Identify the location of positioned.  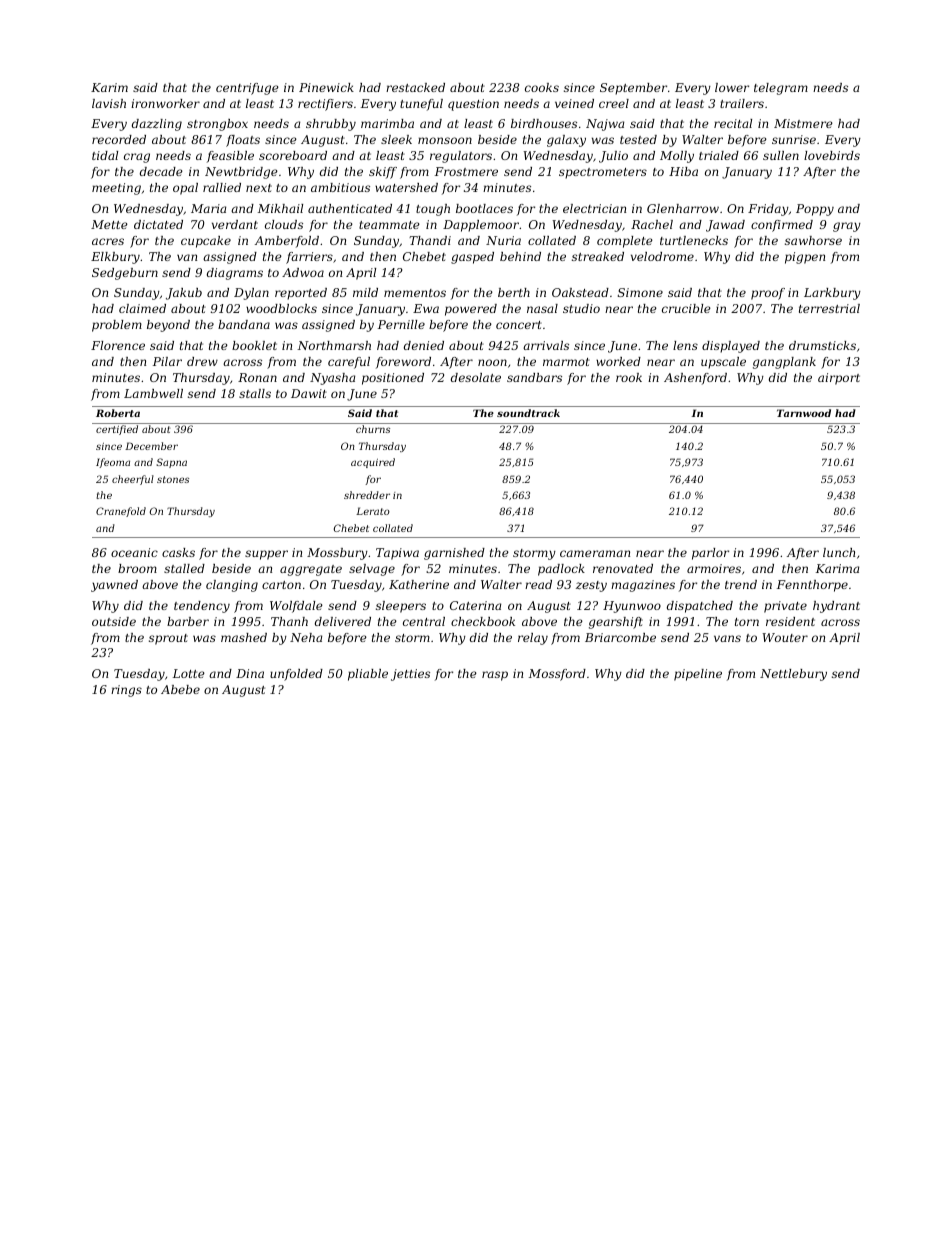
(393, 379).
